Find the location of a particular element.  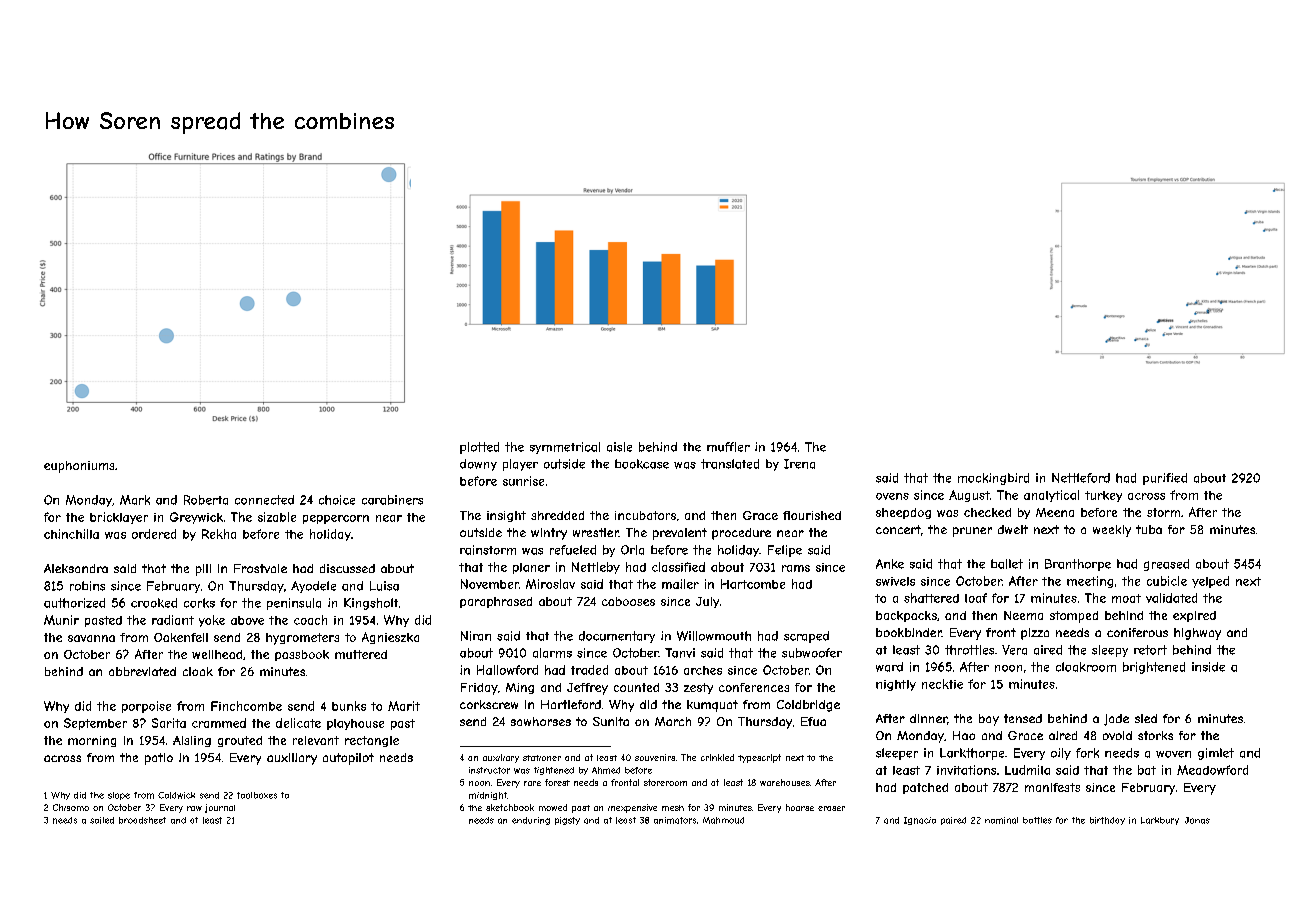

symmetrical is located at coordinates (565, 448).
